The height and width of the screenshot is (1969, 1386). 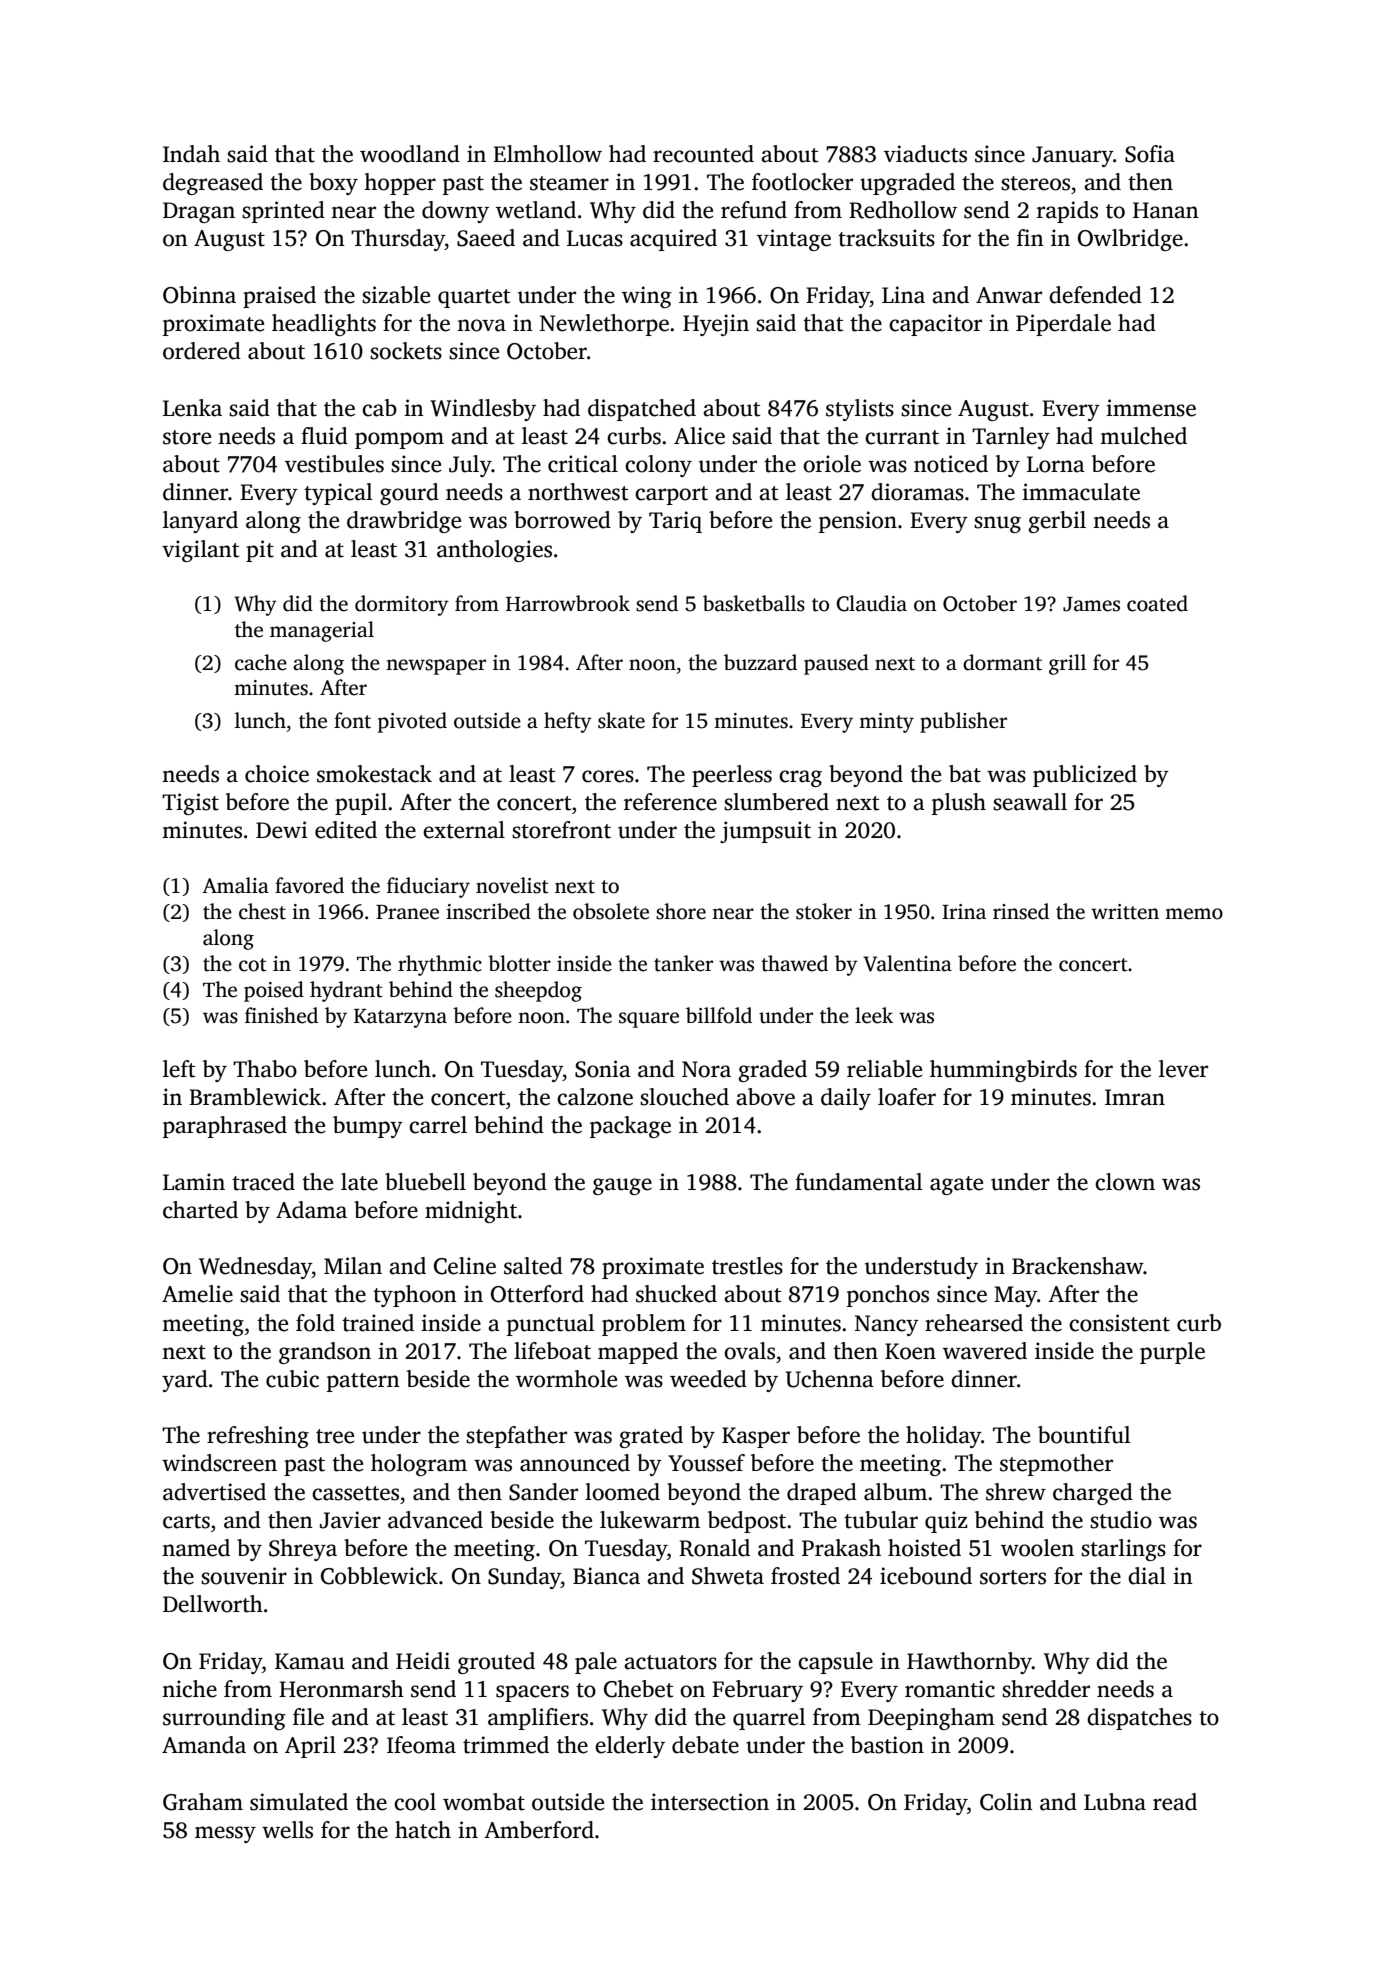 I want to click on recounted, so click(x=703, y=154).
